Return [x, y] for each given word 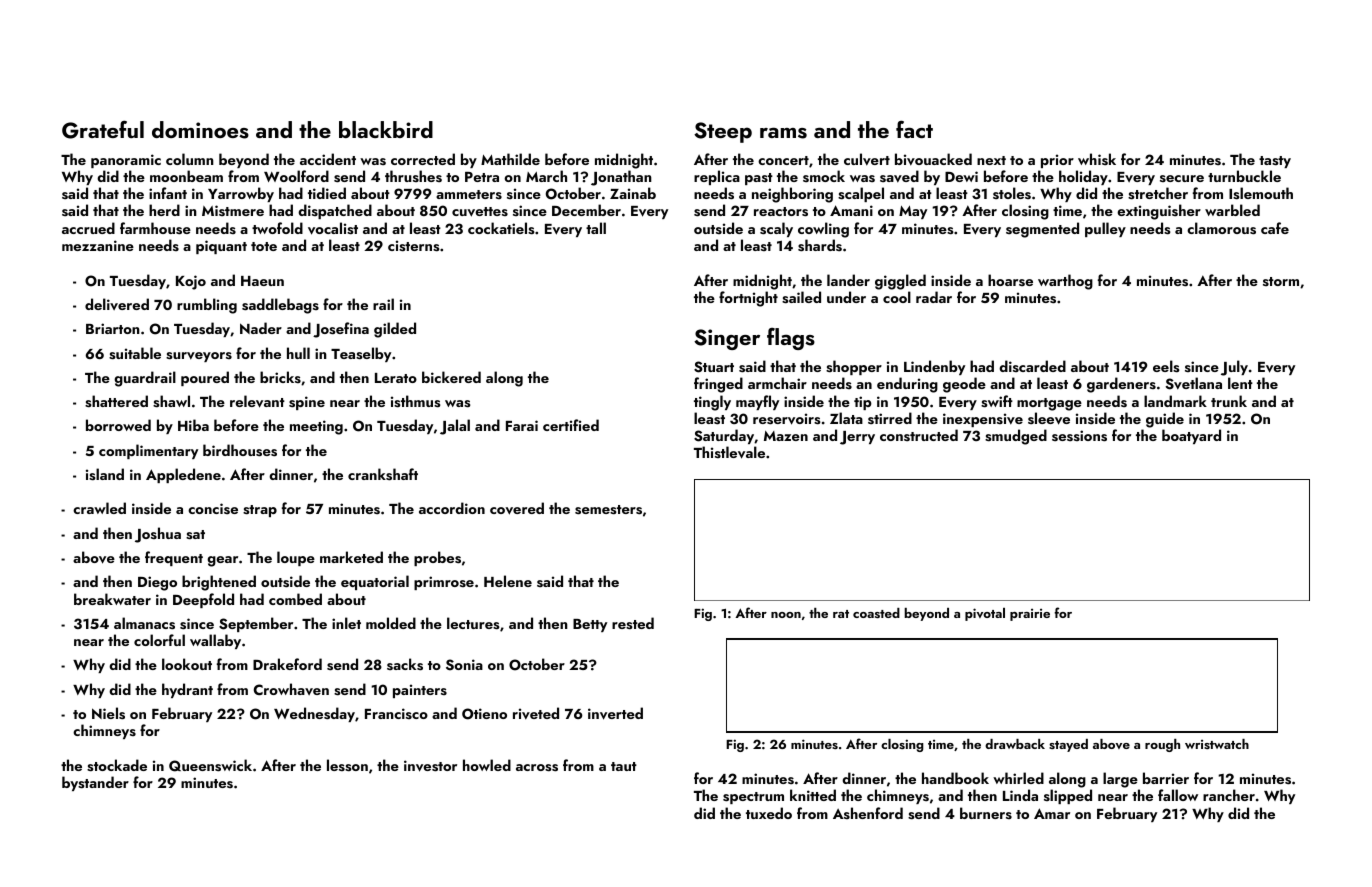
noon [786, 615]
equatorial [375, 582]
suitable [135, 353]
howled [487, 765]
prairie [1030, 615]
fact [914, 129]
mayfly [757, 402]
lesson [347, 765]
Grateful [103, 129]
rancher [1229, 795]
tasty [1275, 162]
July [1234, 368]
